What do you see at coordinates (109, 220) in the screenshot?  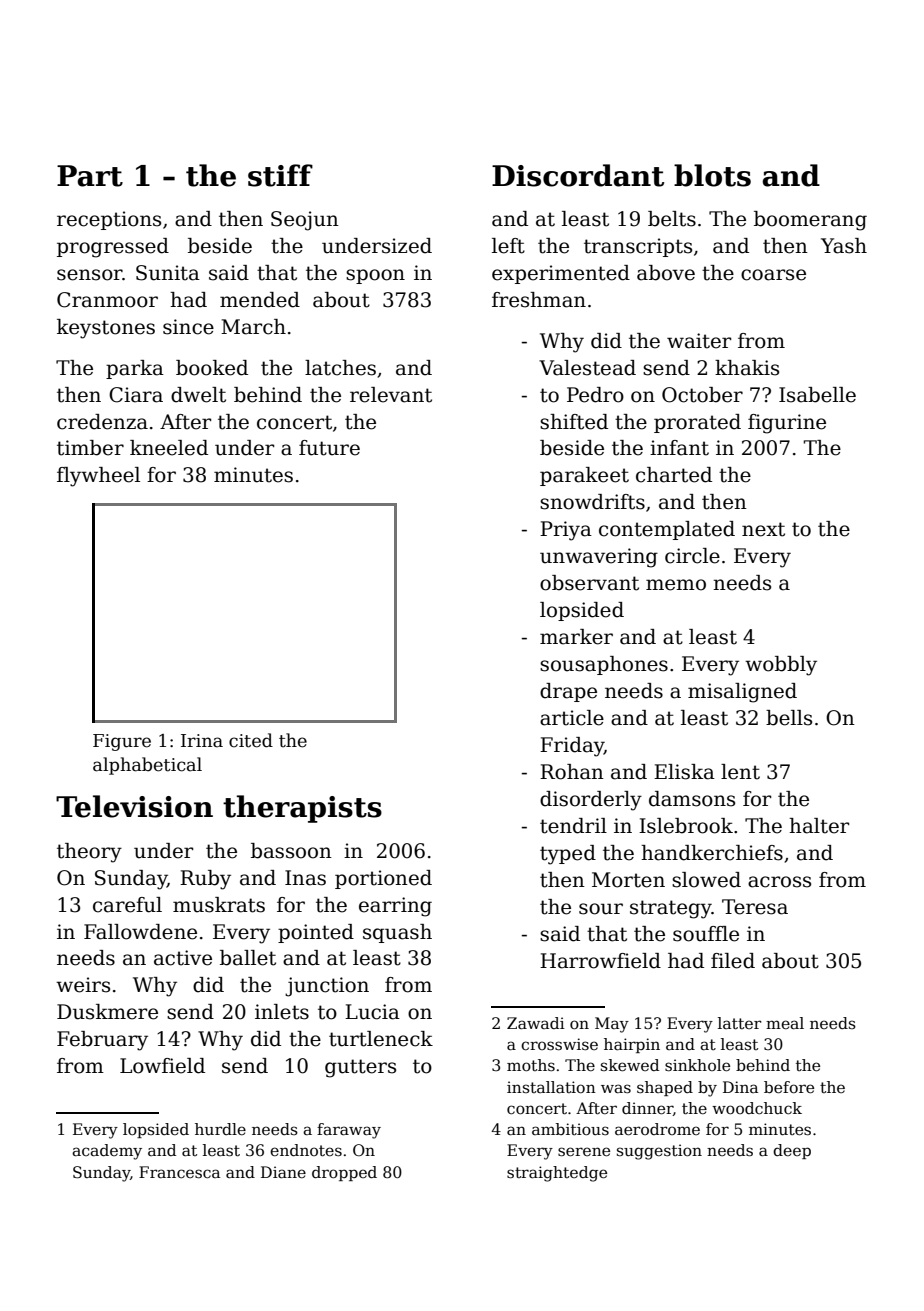 I see `receptions` at bounding box center [109, 220].
